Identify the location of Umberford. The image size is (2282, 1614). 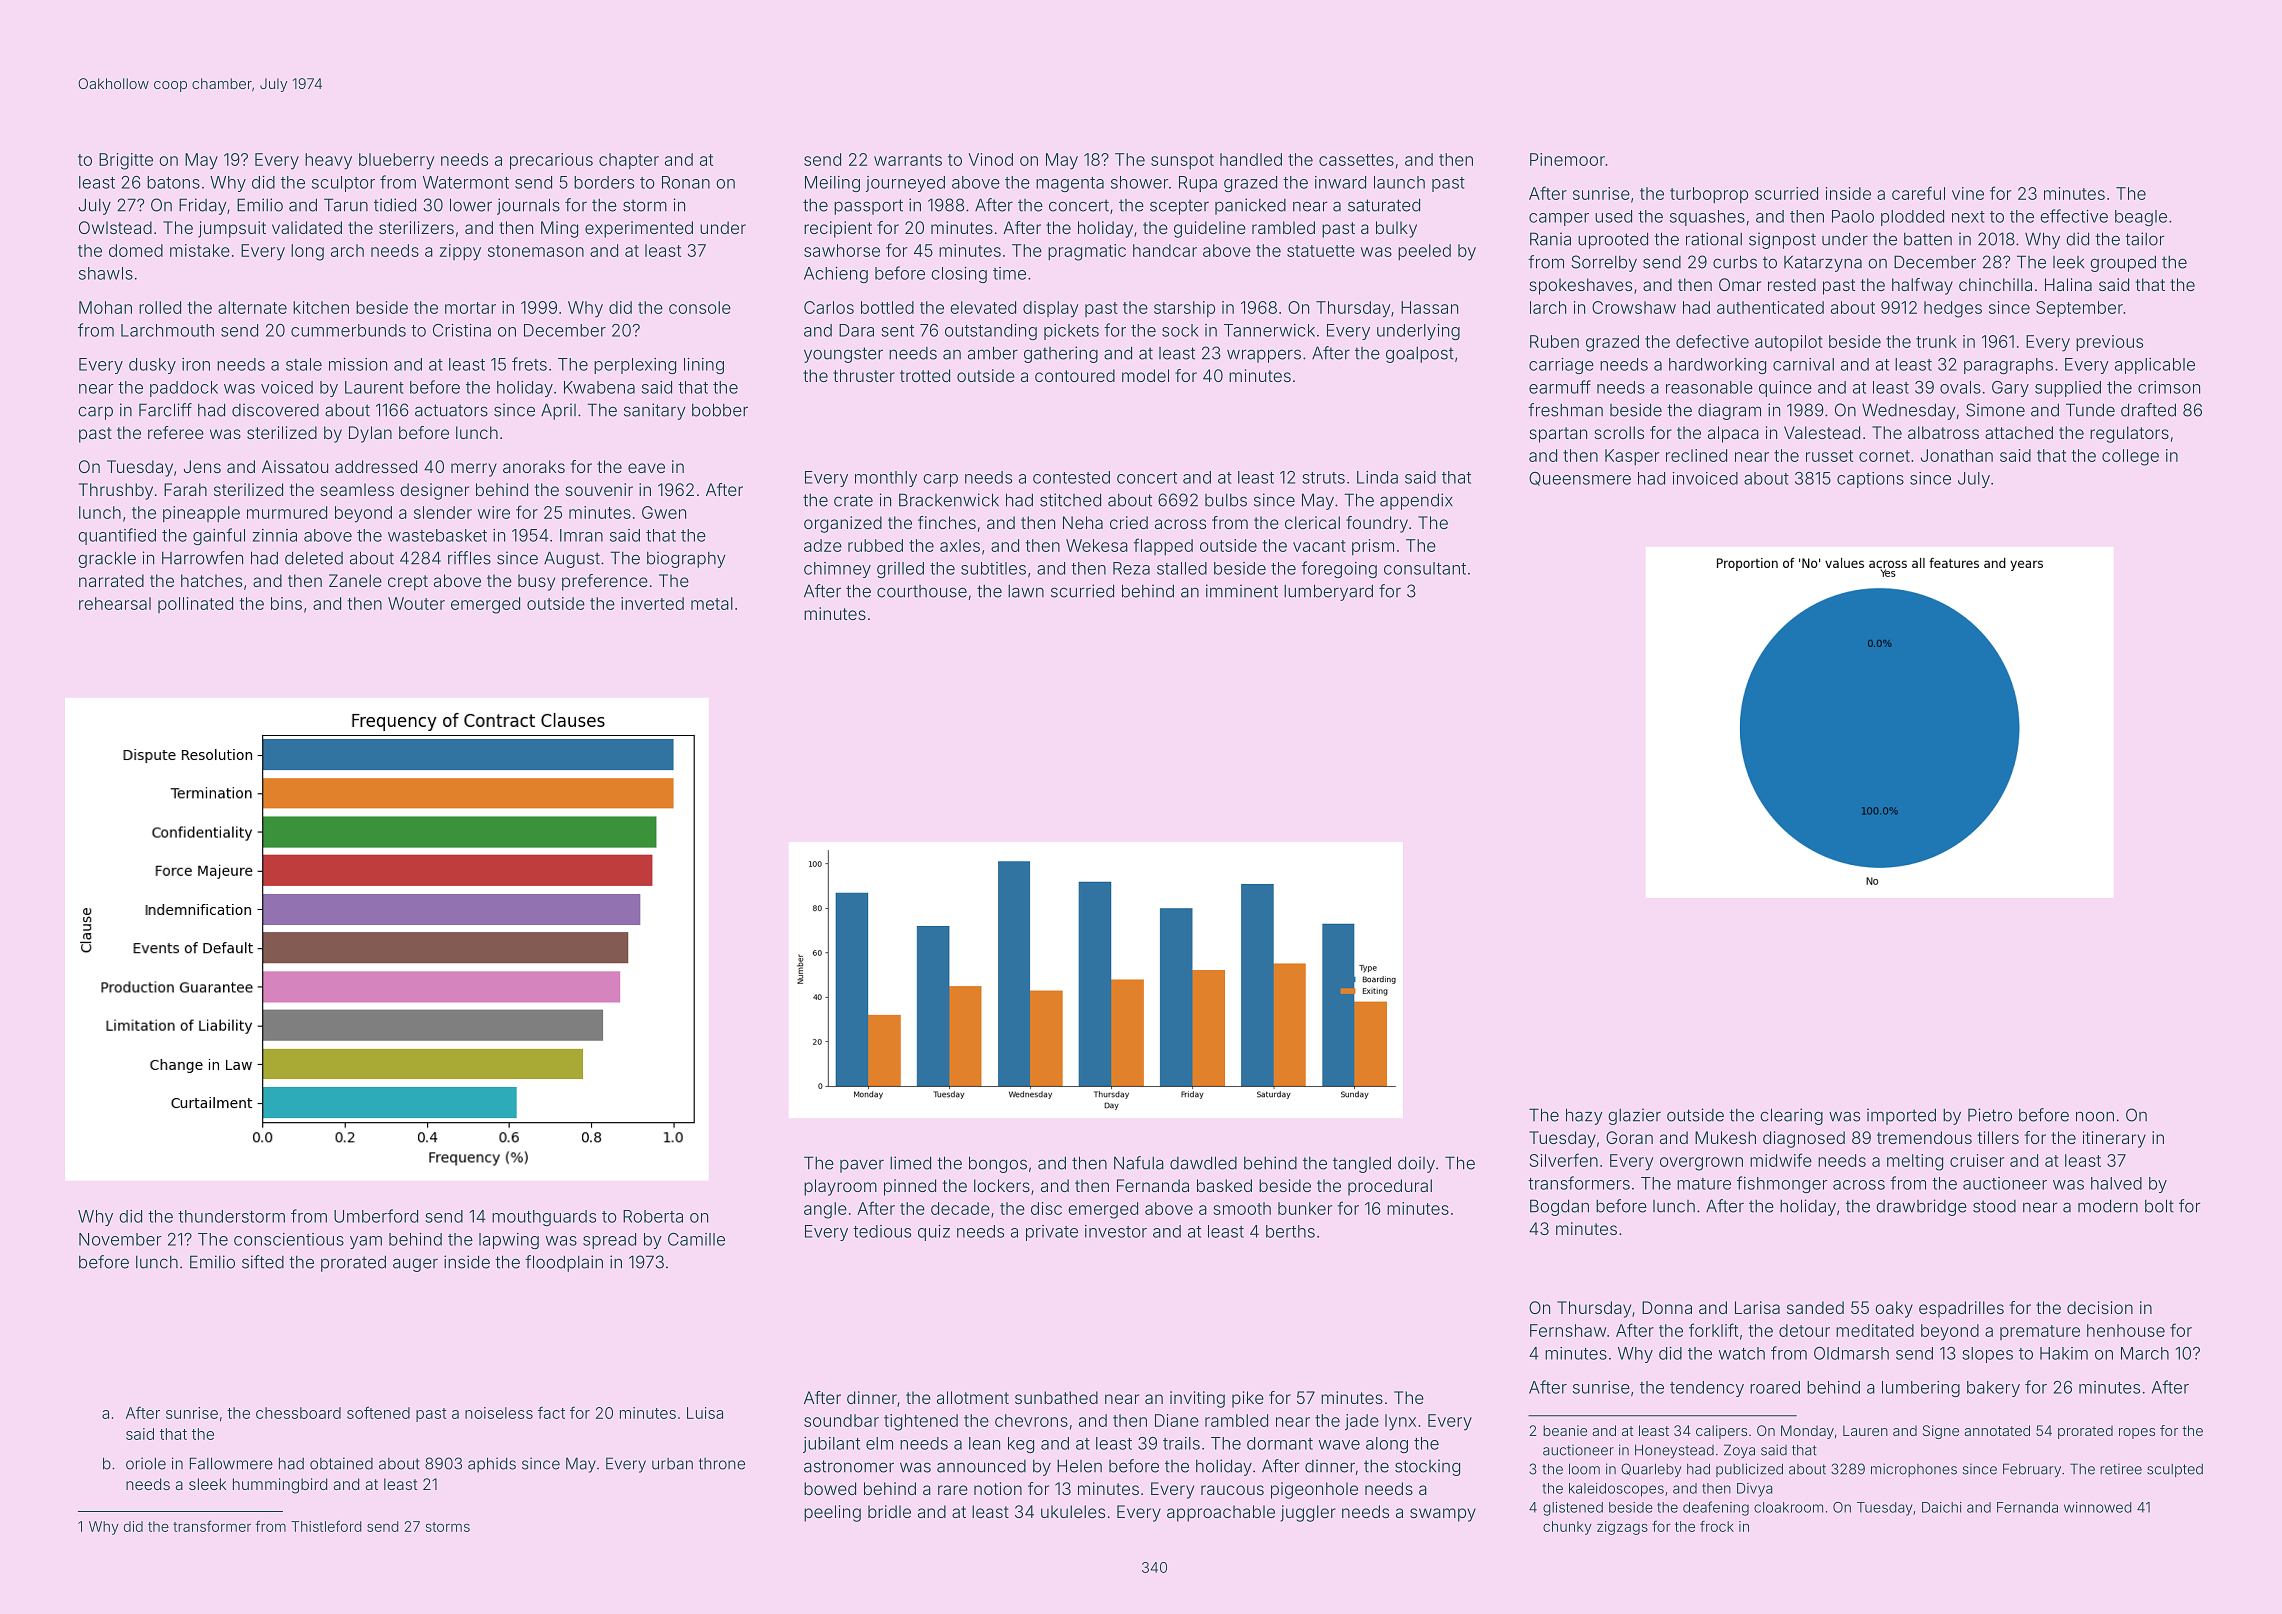
(376, 1216).
